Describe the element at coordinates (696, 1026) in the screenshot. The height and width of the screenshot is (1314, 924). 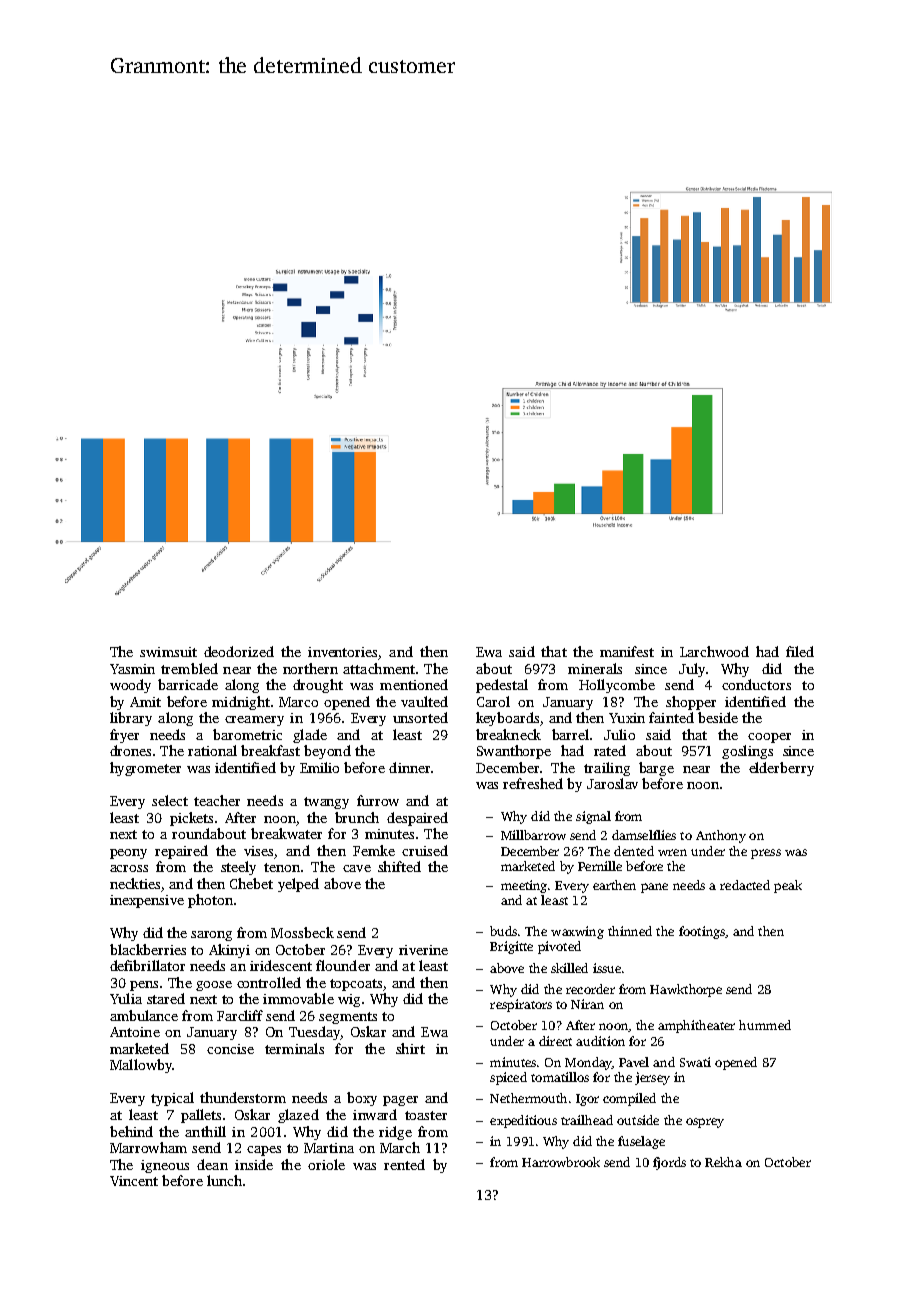
I see `amphitheater` at that location.
